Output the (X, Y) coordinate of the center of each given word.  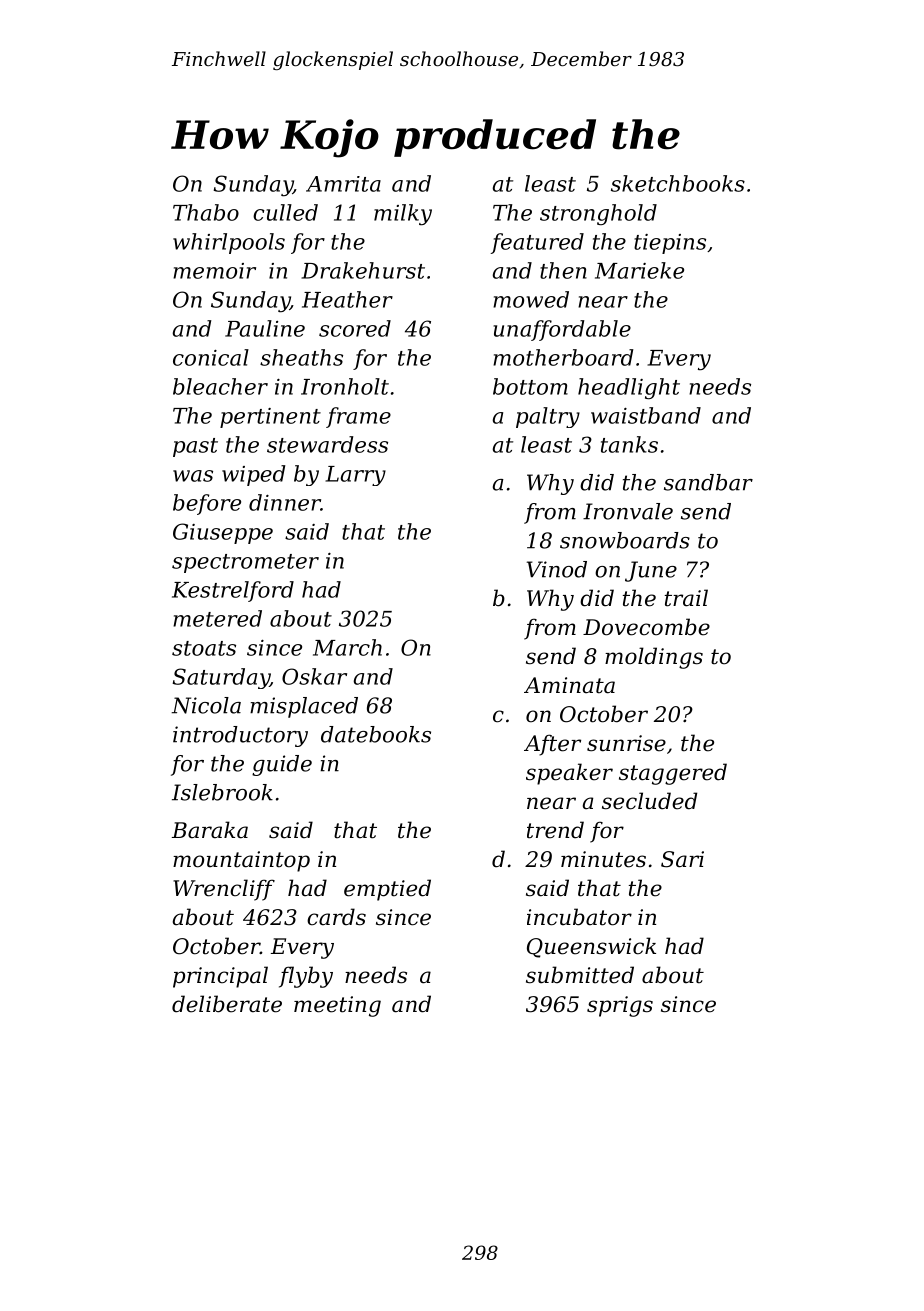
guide (282, 765)
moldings (654, 658)
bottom (530, 386)
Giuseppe (223, 533)
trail (686, 598)
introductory (240, 736)
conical (211, 357)
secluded (649, 801)
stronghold (598, 214)
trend (555, 830)
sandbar (708, 482)
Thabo (206, 212)
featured (537, 243)
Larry (355, 476)
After (552, 745)
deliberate (227, 1004)
